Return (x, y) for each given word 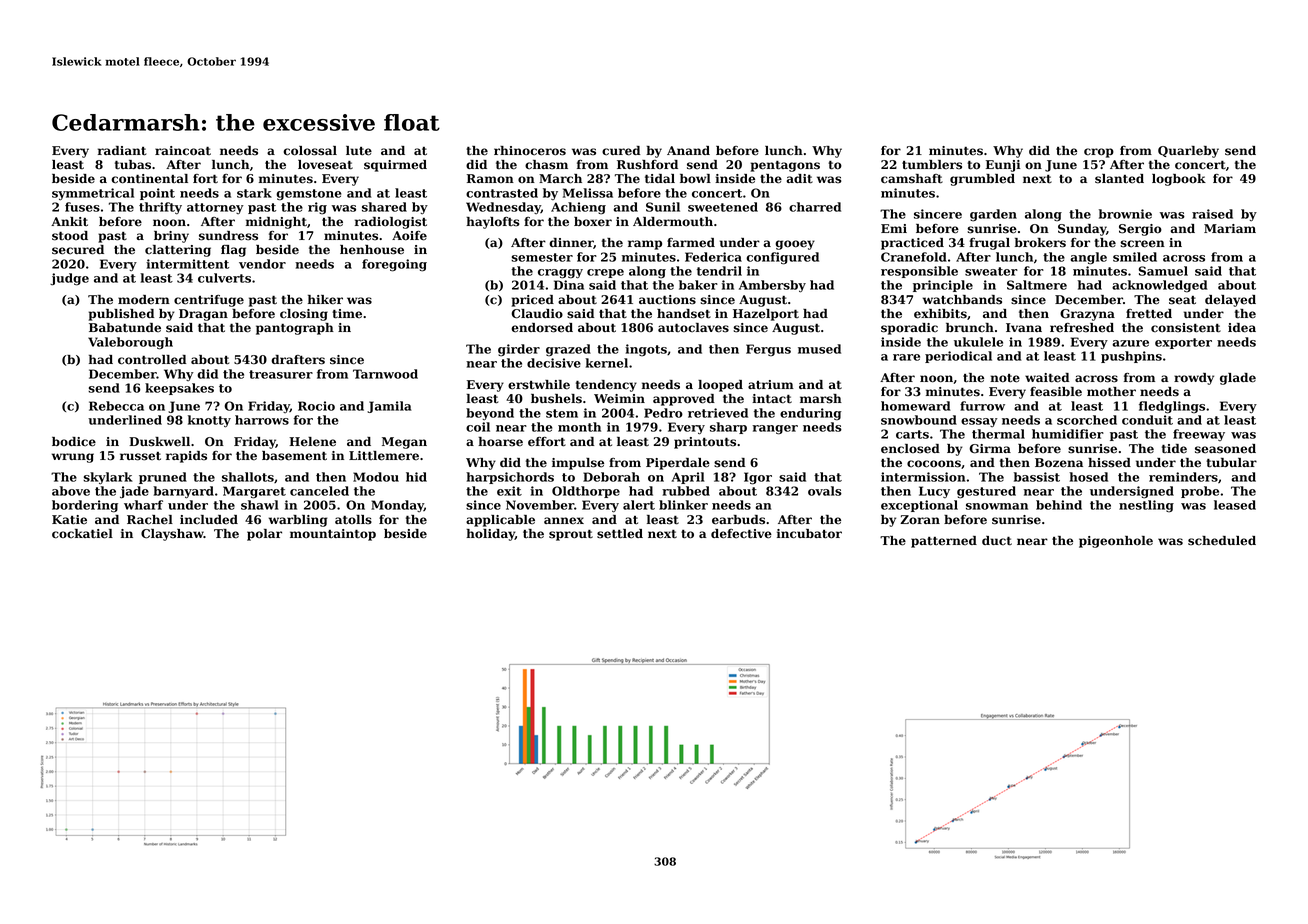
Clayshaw (172, 535)
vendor (262, 264)
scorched (1087, 420)
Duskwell (159, 442)
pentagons (785, 166)
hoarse (500, 442)
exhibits (940, 314)
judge (69, 279)
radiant (122, 151)
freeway (1199, 435)
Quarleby (1188, 152)
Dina (569, 285)
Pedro (663, 413)
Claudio (537, 314)
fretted (1149, 314)
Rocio (316, 406)
